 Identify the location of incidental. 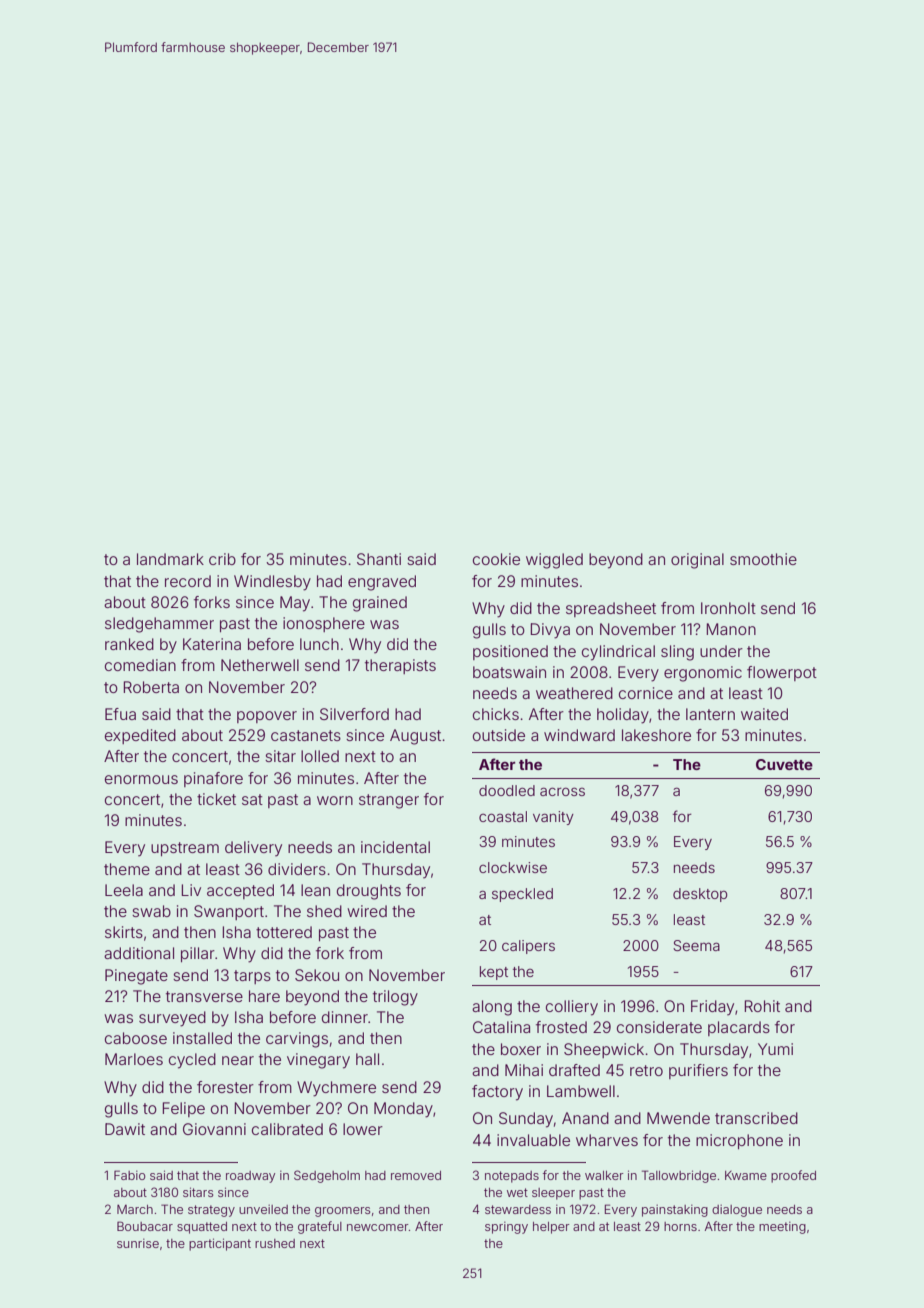
(395, 847).
